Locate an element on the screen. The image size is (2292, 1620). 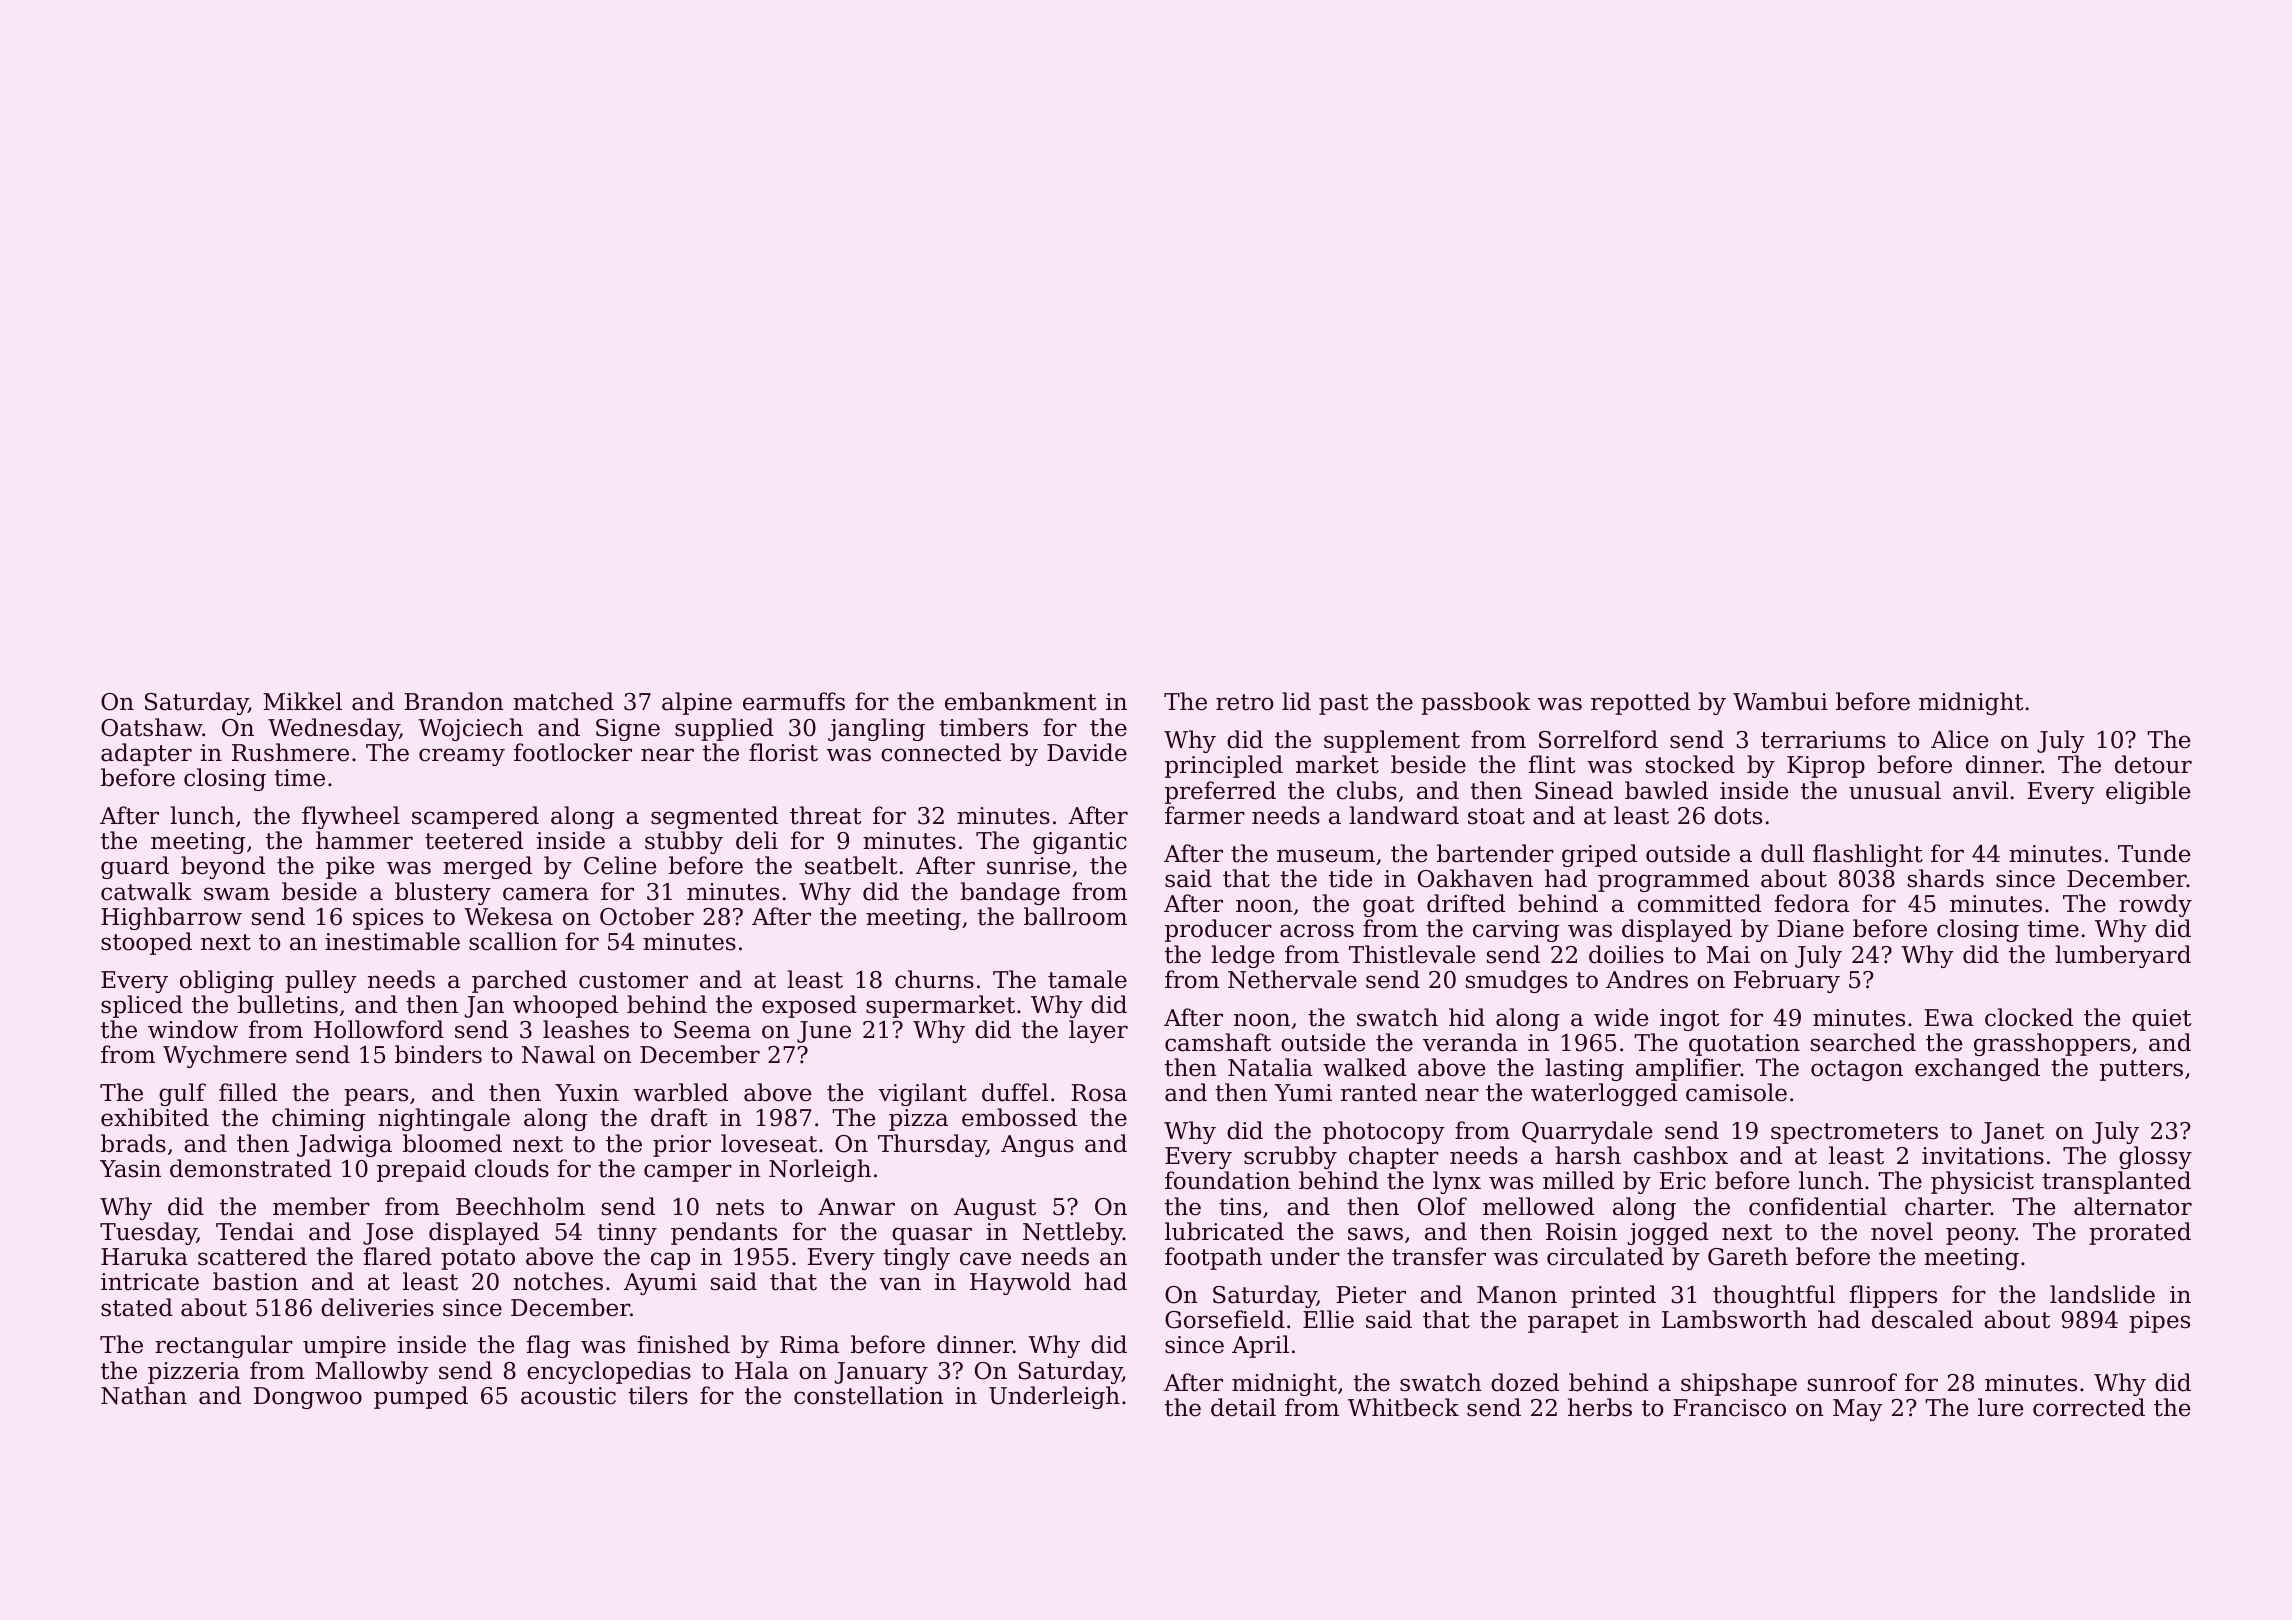
Nathan is located at coordinates (144, 1395).
